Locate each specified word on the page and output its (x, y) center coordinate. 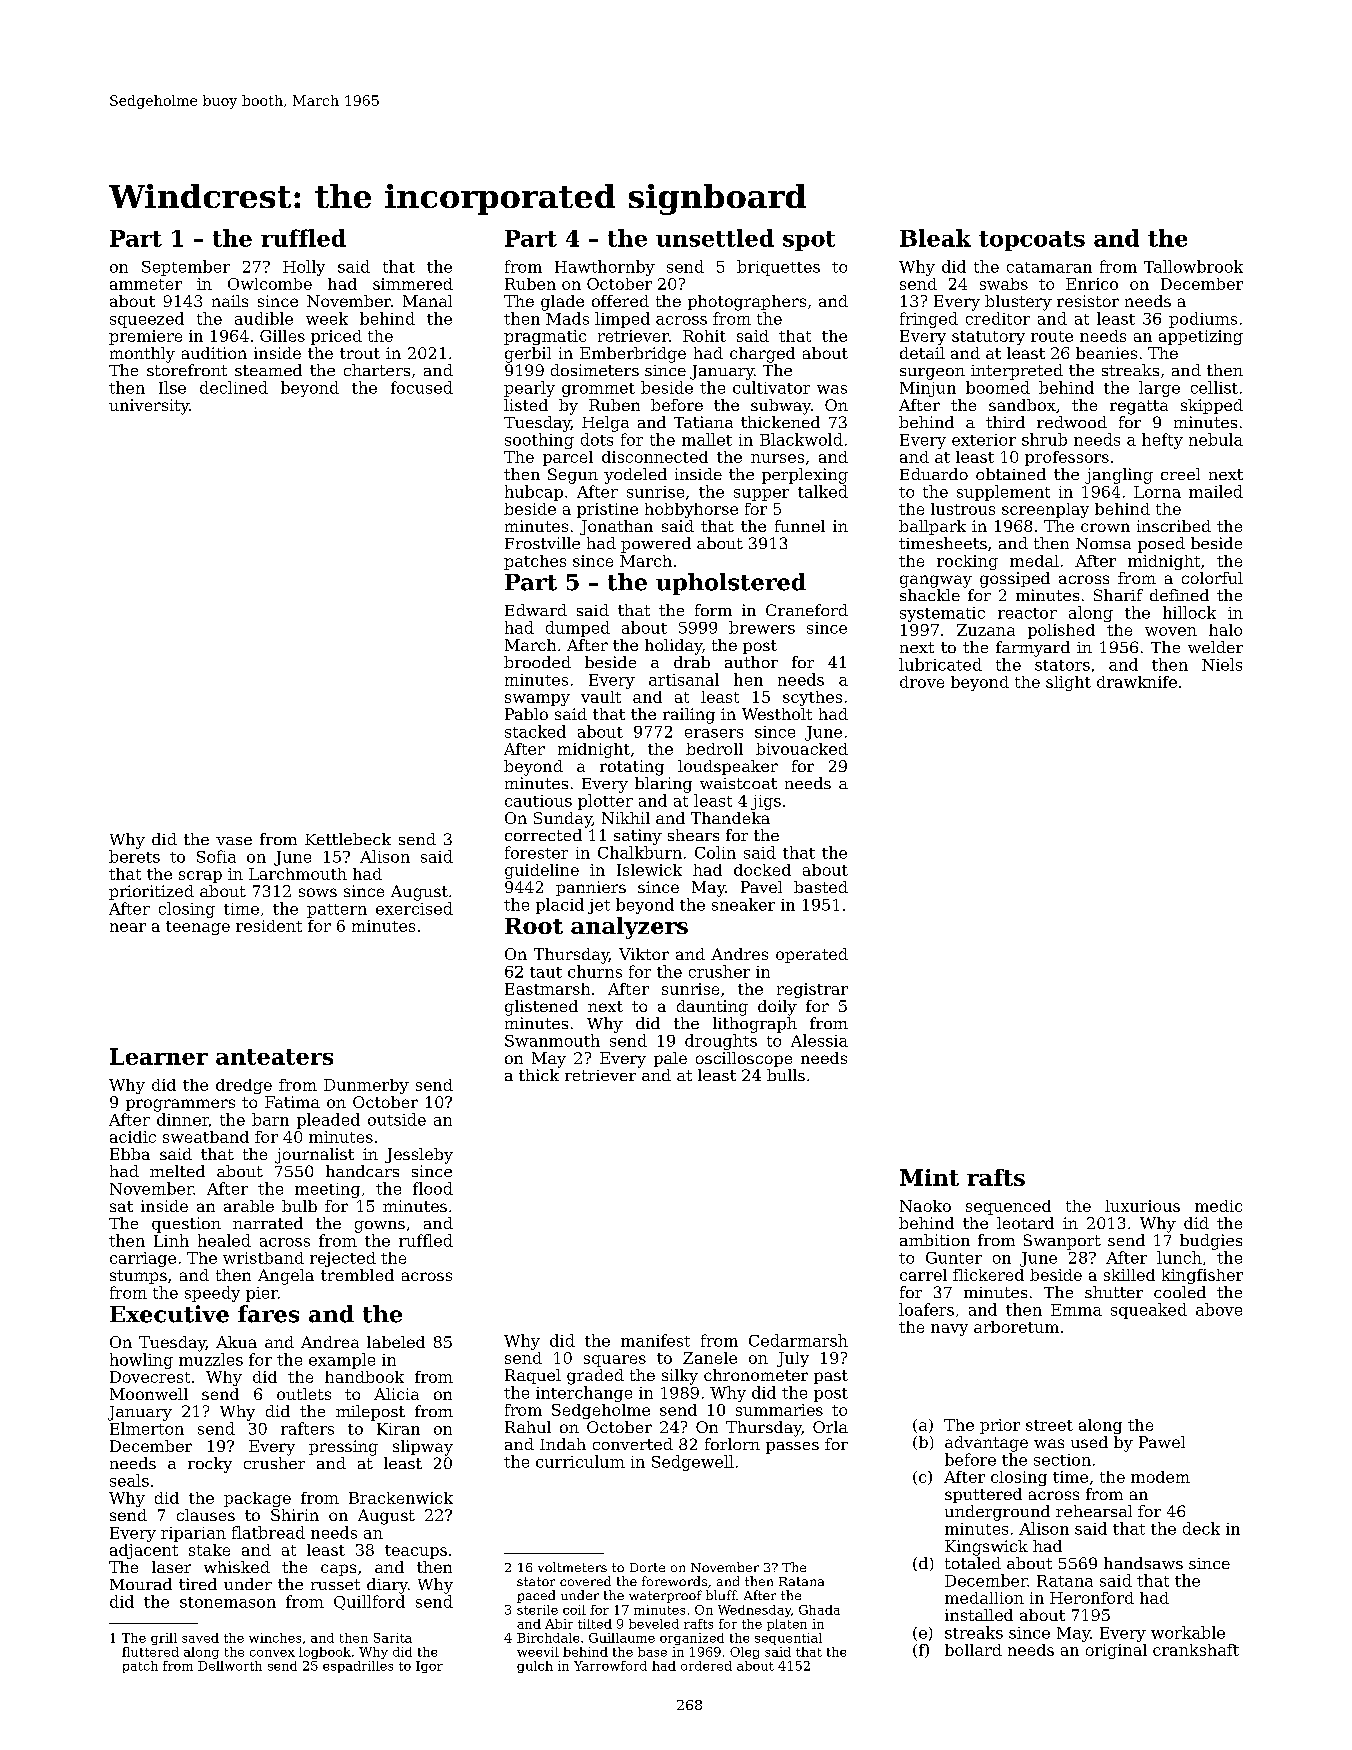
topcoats (1032, 241)
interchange (584, 1394)
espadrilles (358, 1667)
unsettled (715, 238)
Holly (304, 268)
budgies (1211, 1242)
